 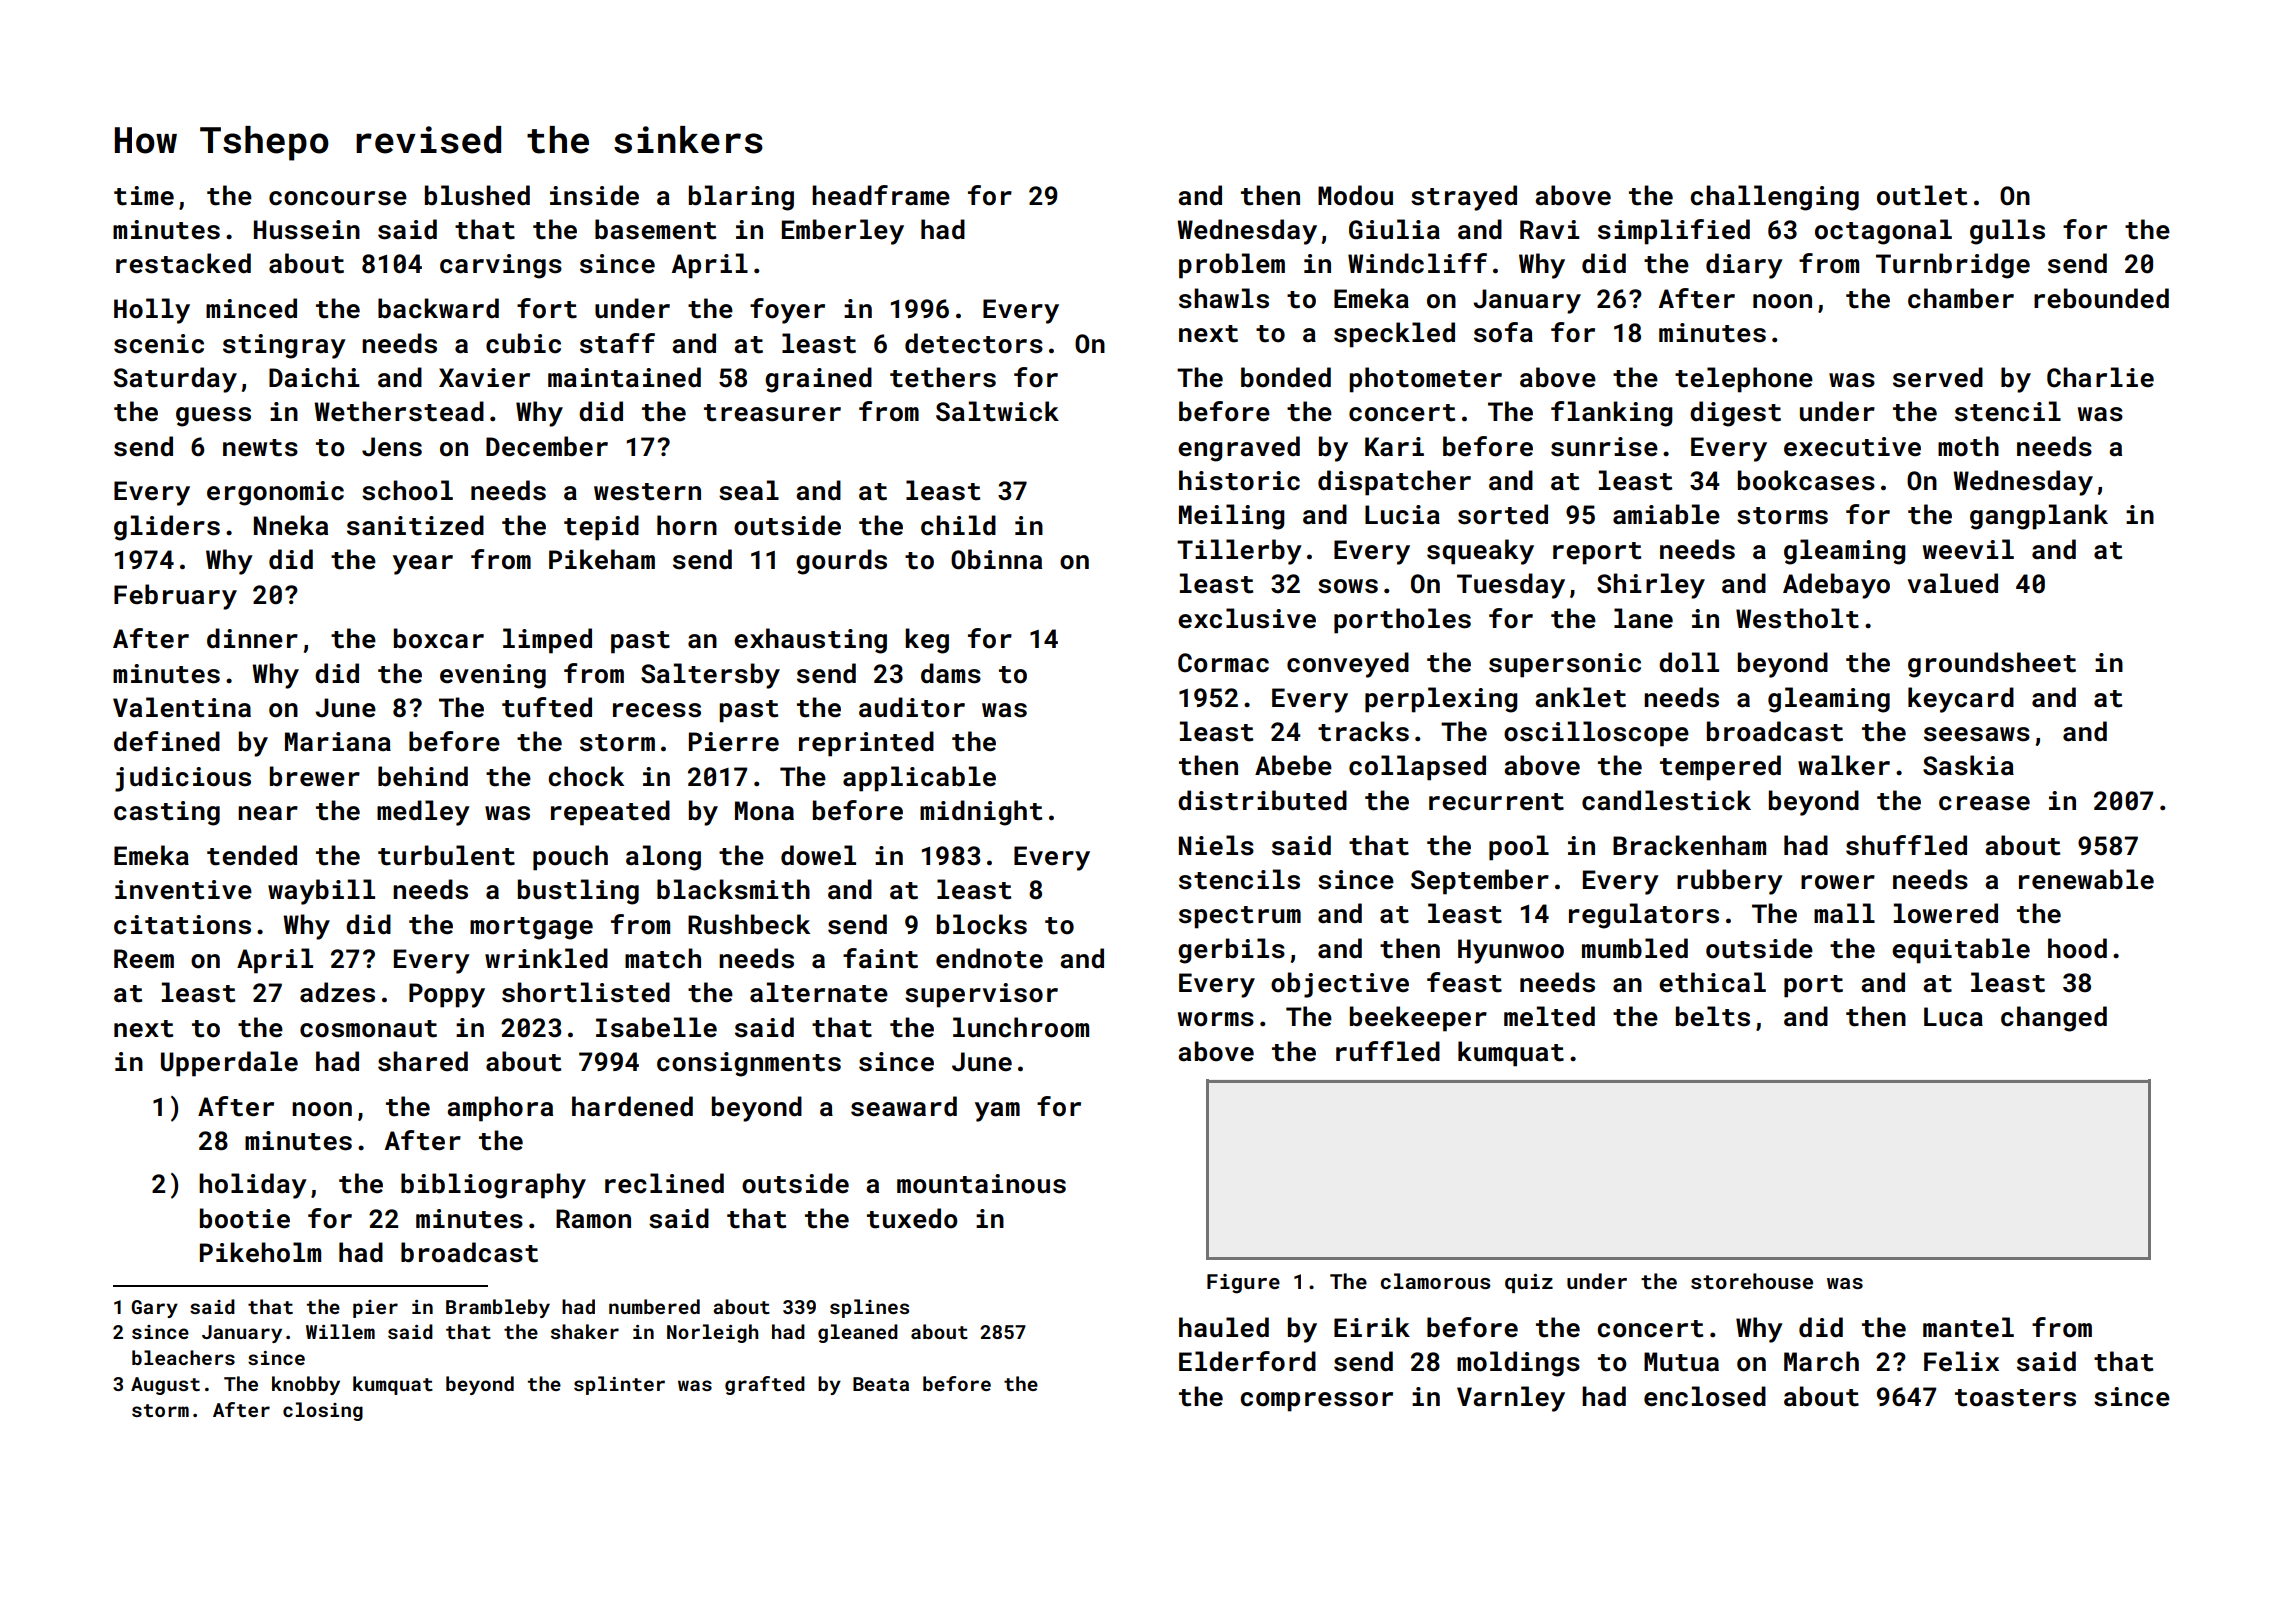 What do you see at coordinates (881, 195) in the image?
I see `headframe` at bounding box center [881, 195].
